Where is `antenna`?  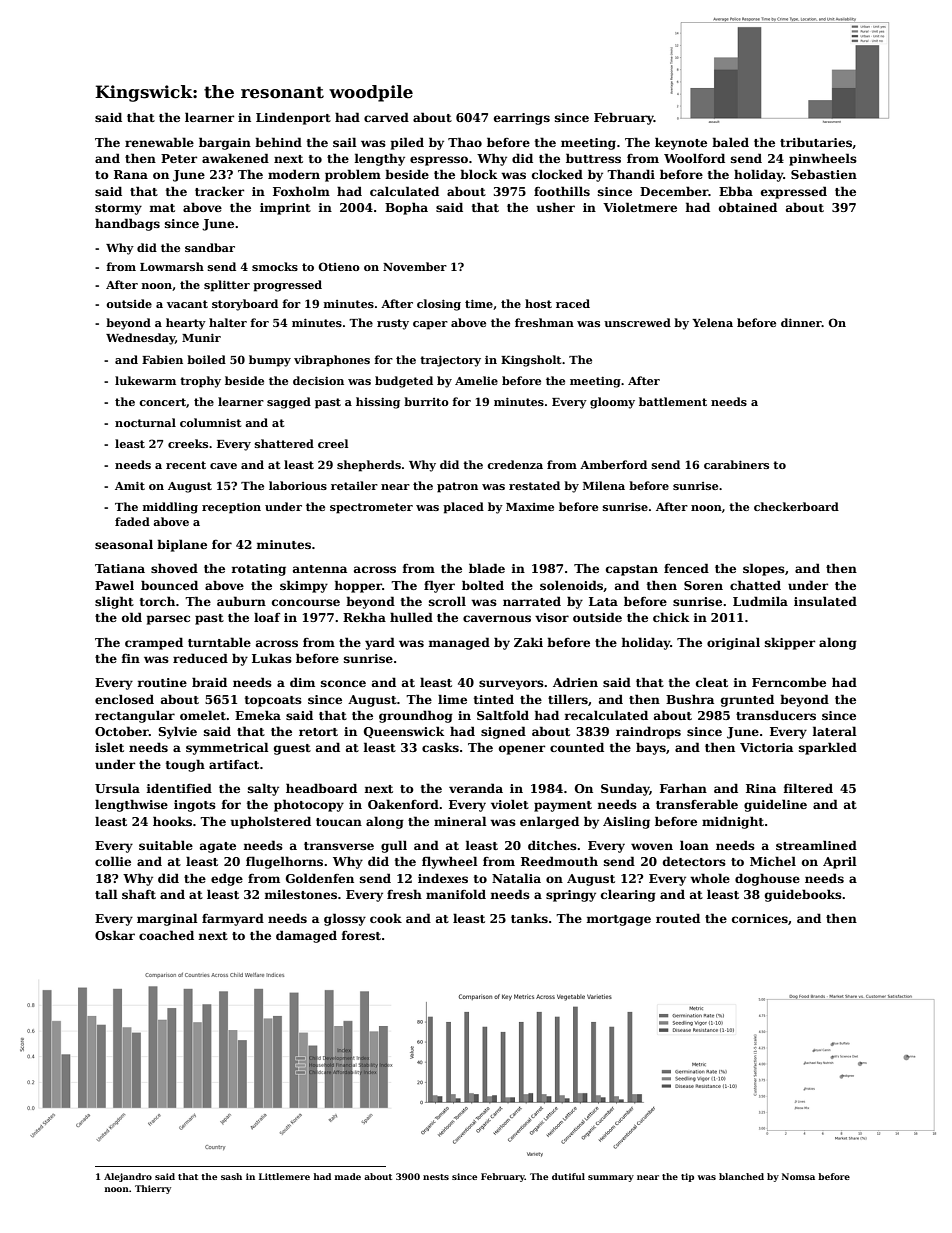 antenna is located at coordinates (320, 569).
